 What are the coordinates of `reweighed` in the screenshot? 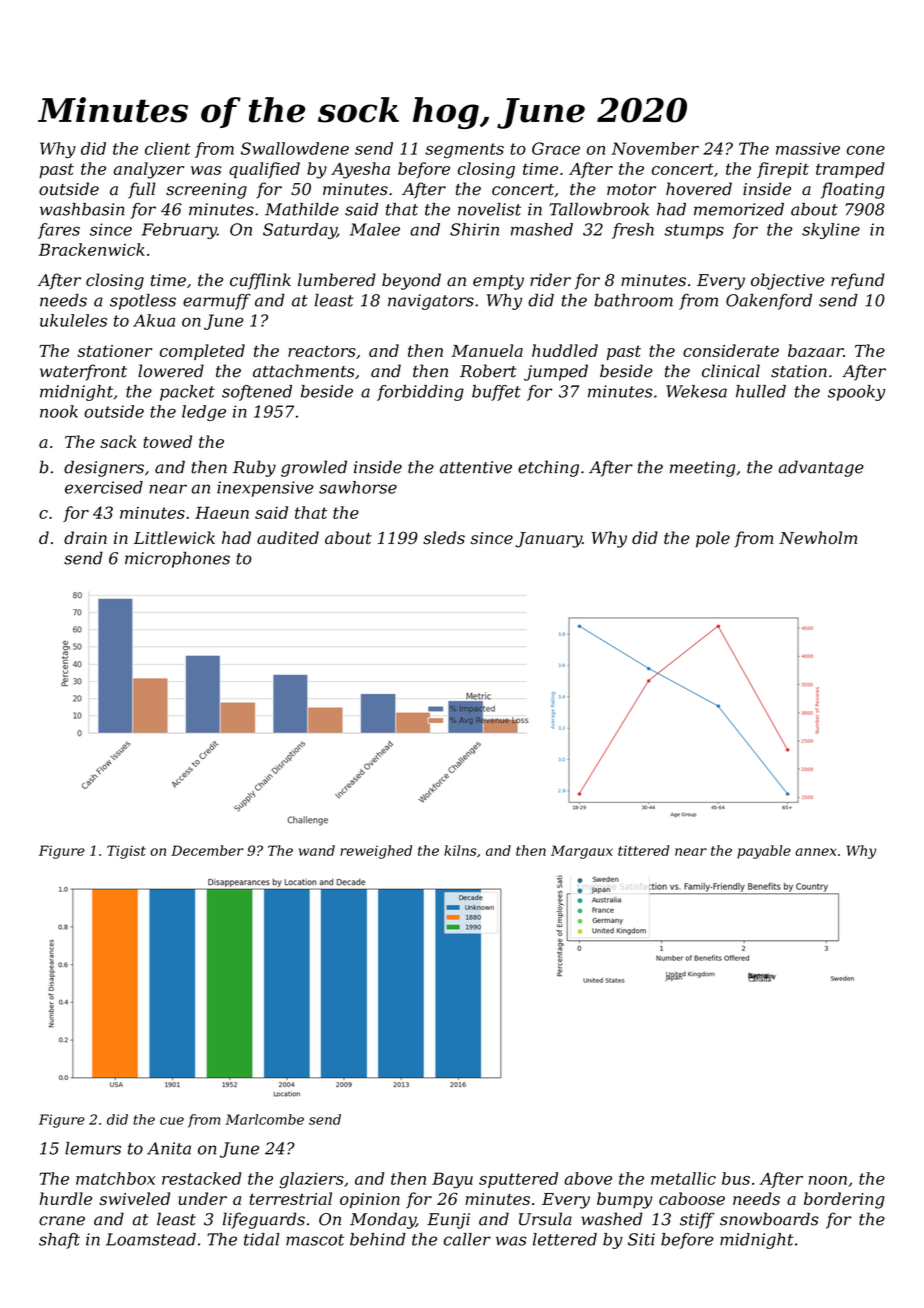 It's located at (376, 852).
